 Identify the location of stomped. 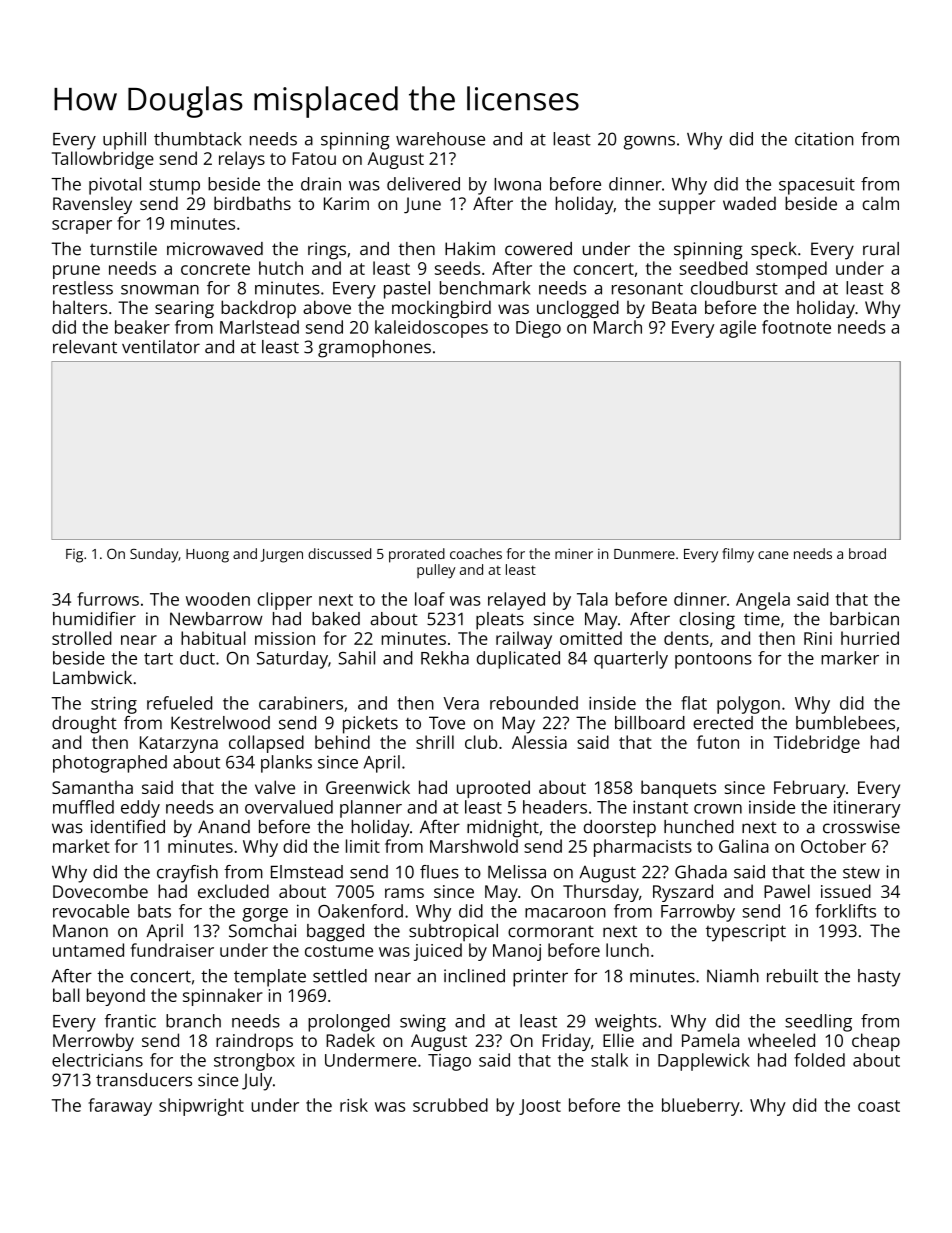
(791, 270).
